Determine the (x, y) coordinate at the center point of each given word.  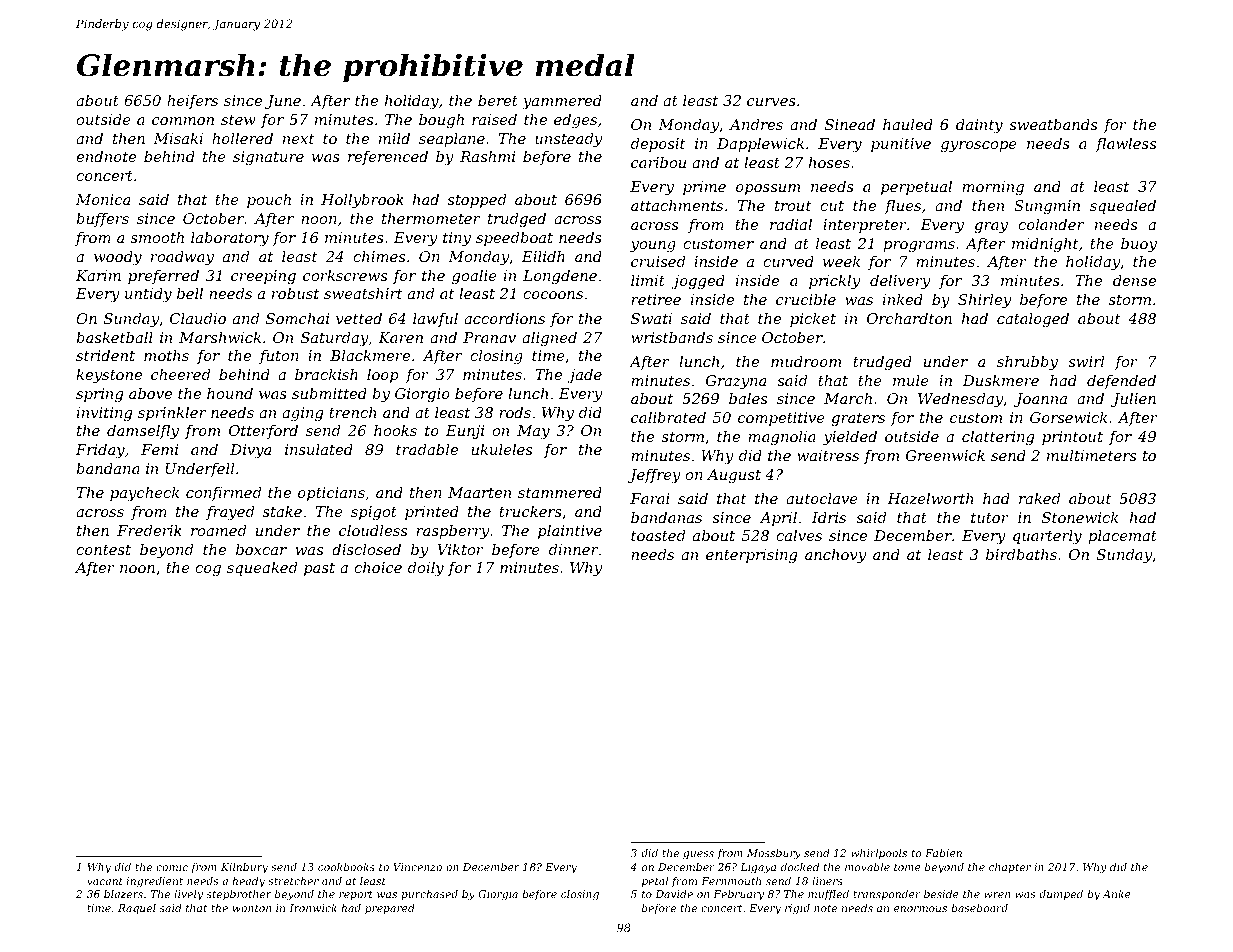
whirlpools (879, 854)
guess (698, 855)
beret (498, 100)
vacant (105, 881)
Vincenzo (417, 867)
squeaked (262, 569)
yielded (850, 438)
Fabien (943, 853)
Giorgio (422, 395)
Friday (100, 451)
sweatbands (1053, 124)
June (283, 102)
